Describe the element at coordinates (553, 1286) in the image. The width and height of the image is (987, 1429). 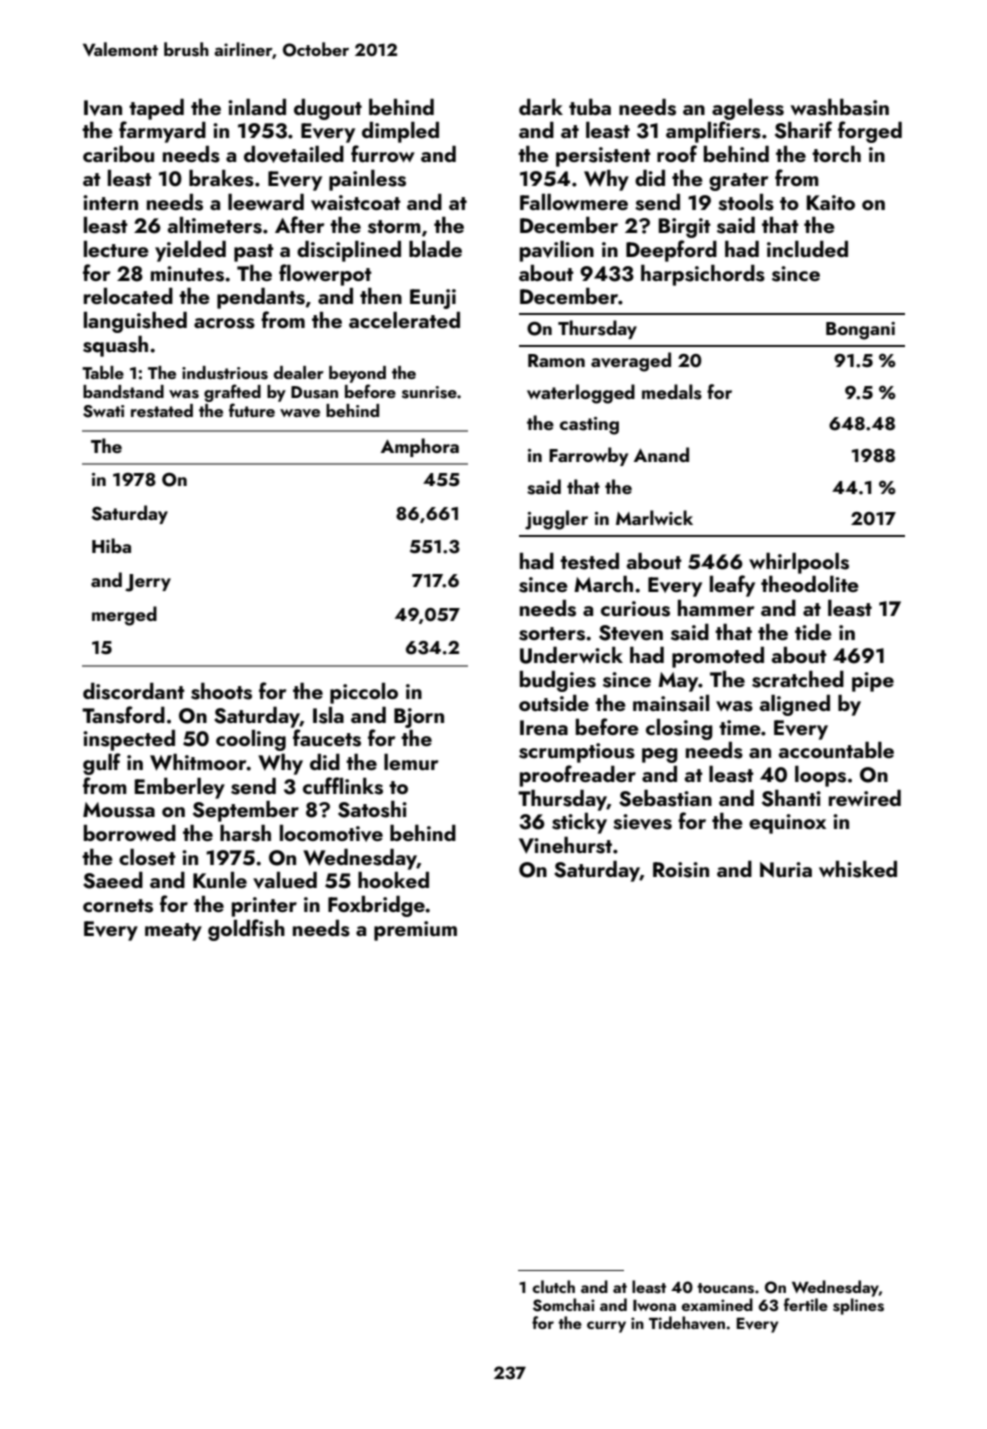
I see `clutch` at that location.
